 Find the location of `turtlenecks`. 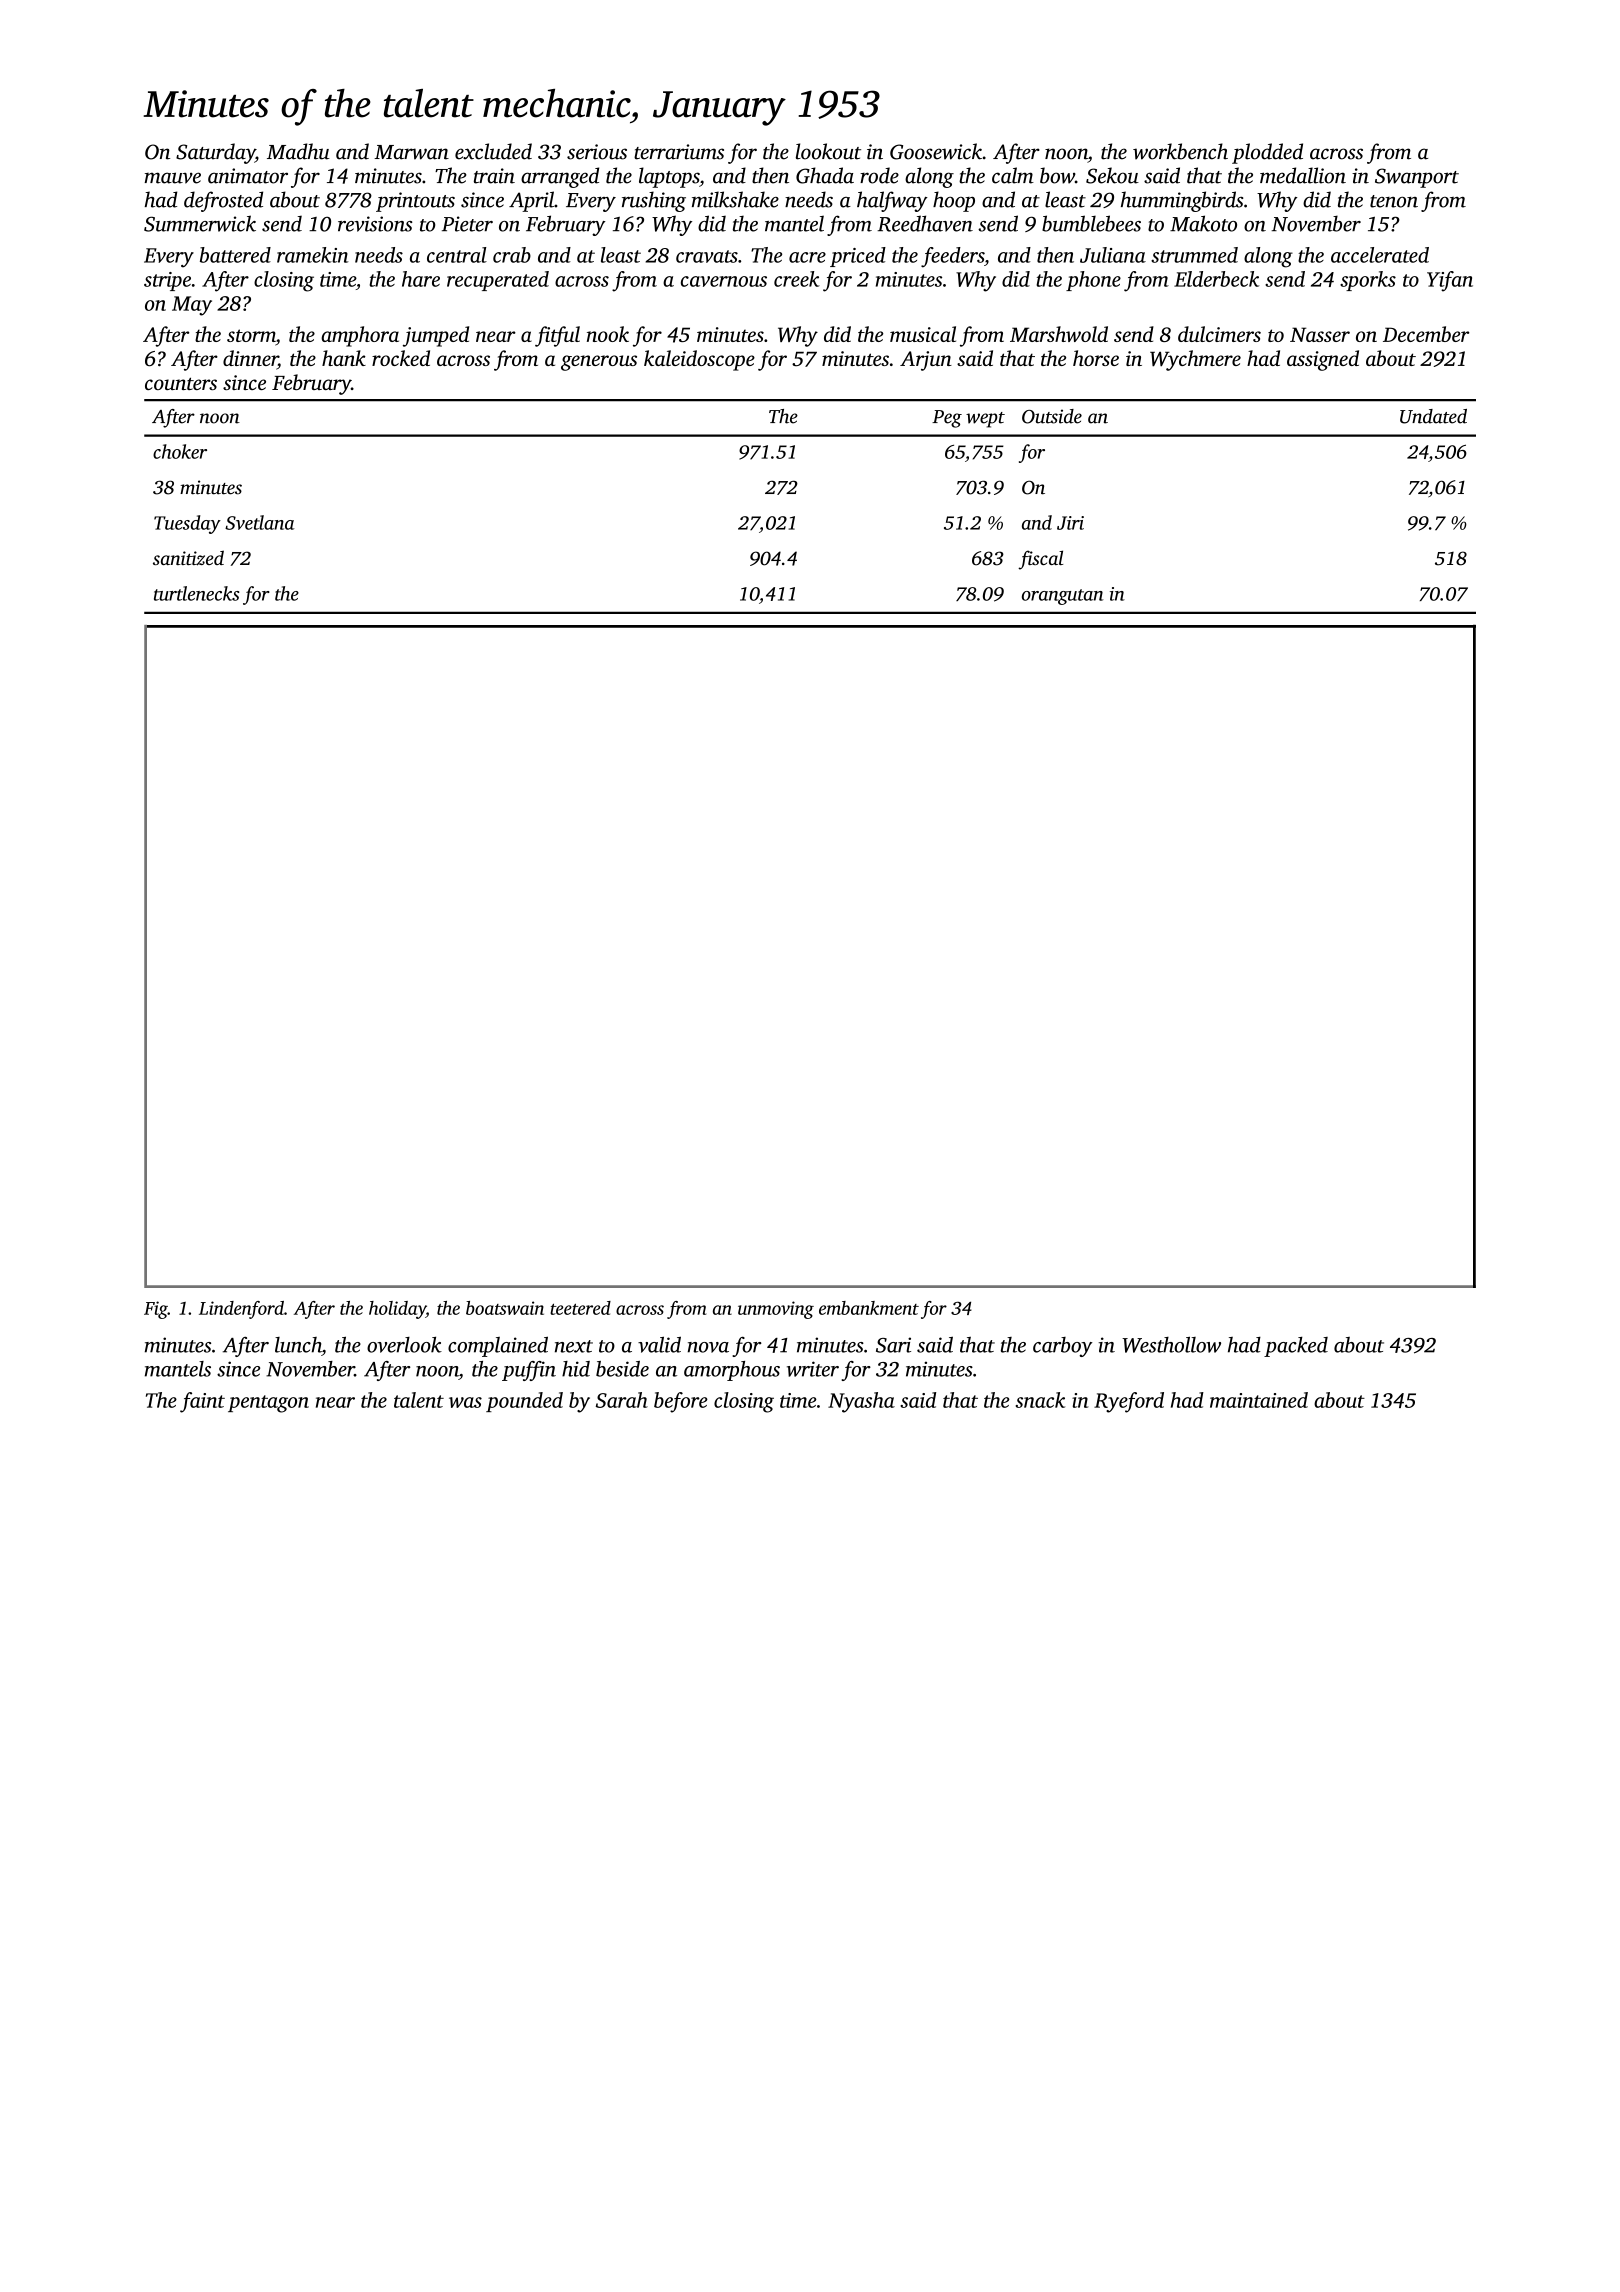

turtlenecks is located at coordinates (196, 593).
